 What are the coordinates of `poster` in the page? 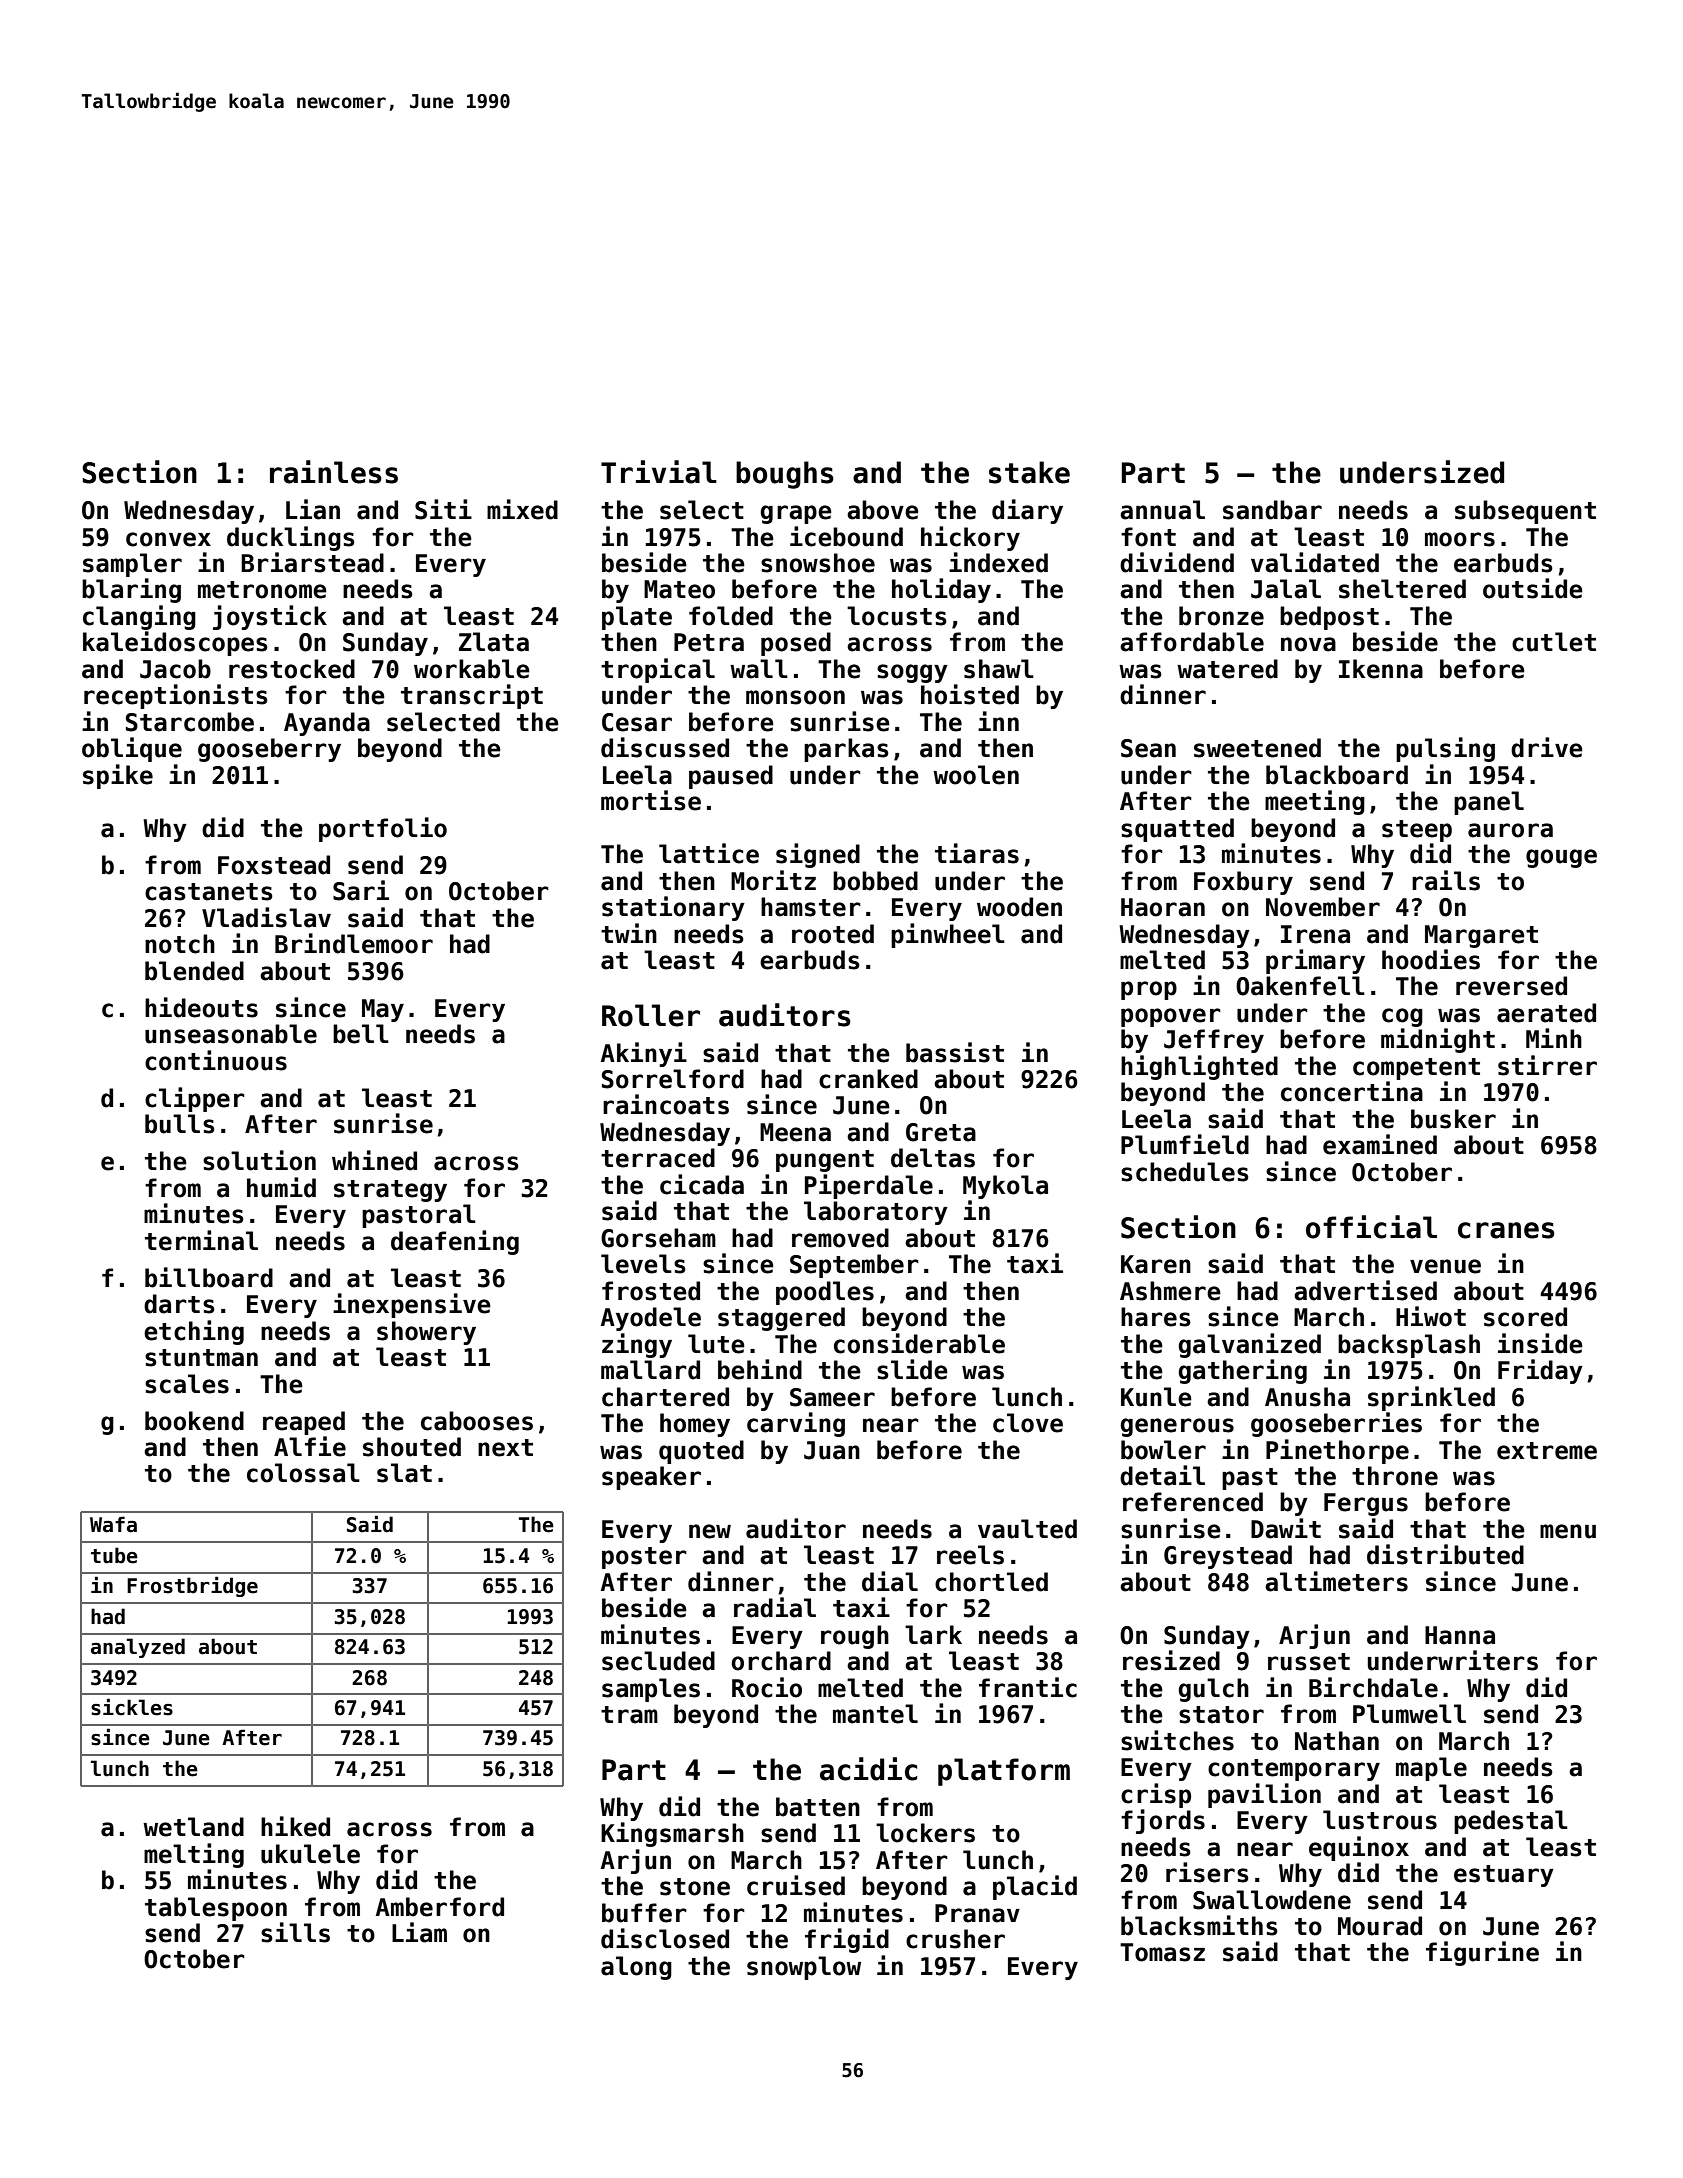 It's located at (644, 1558).
